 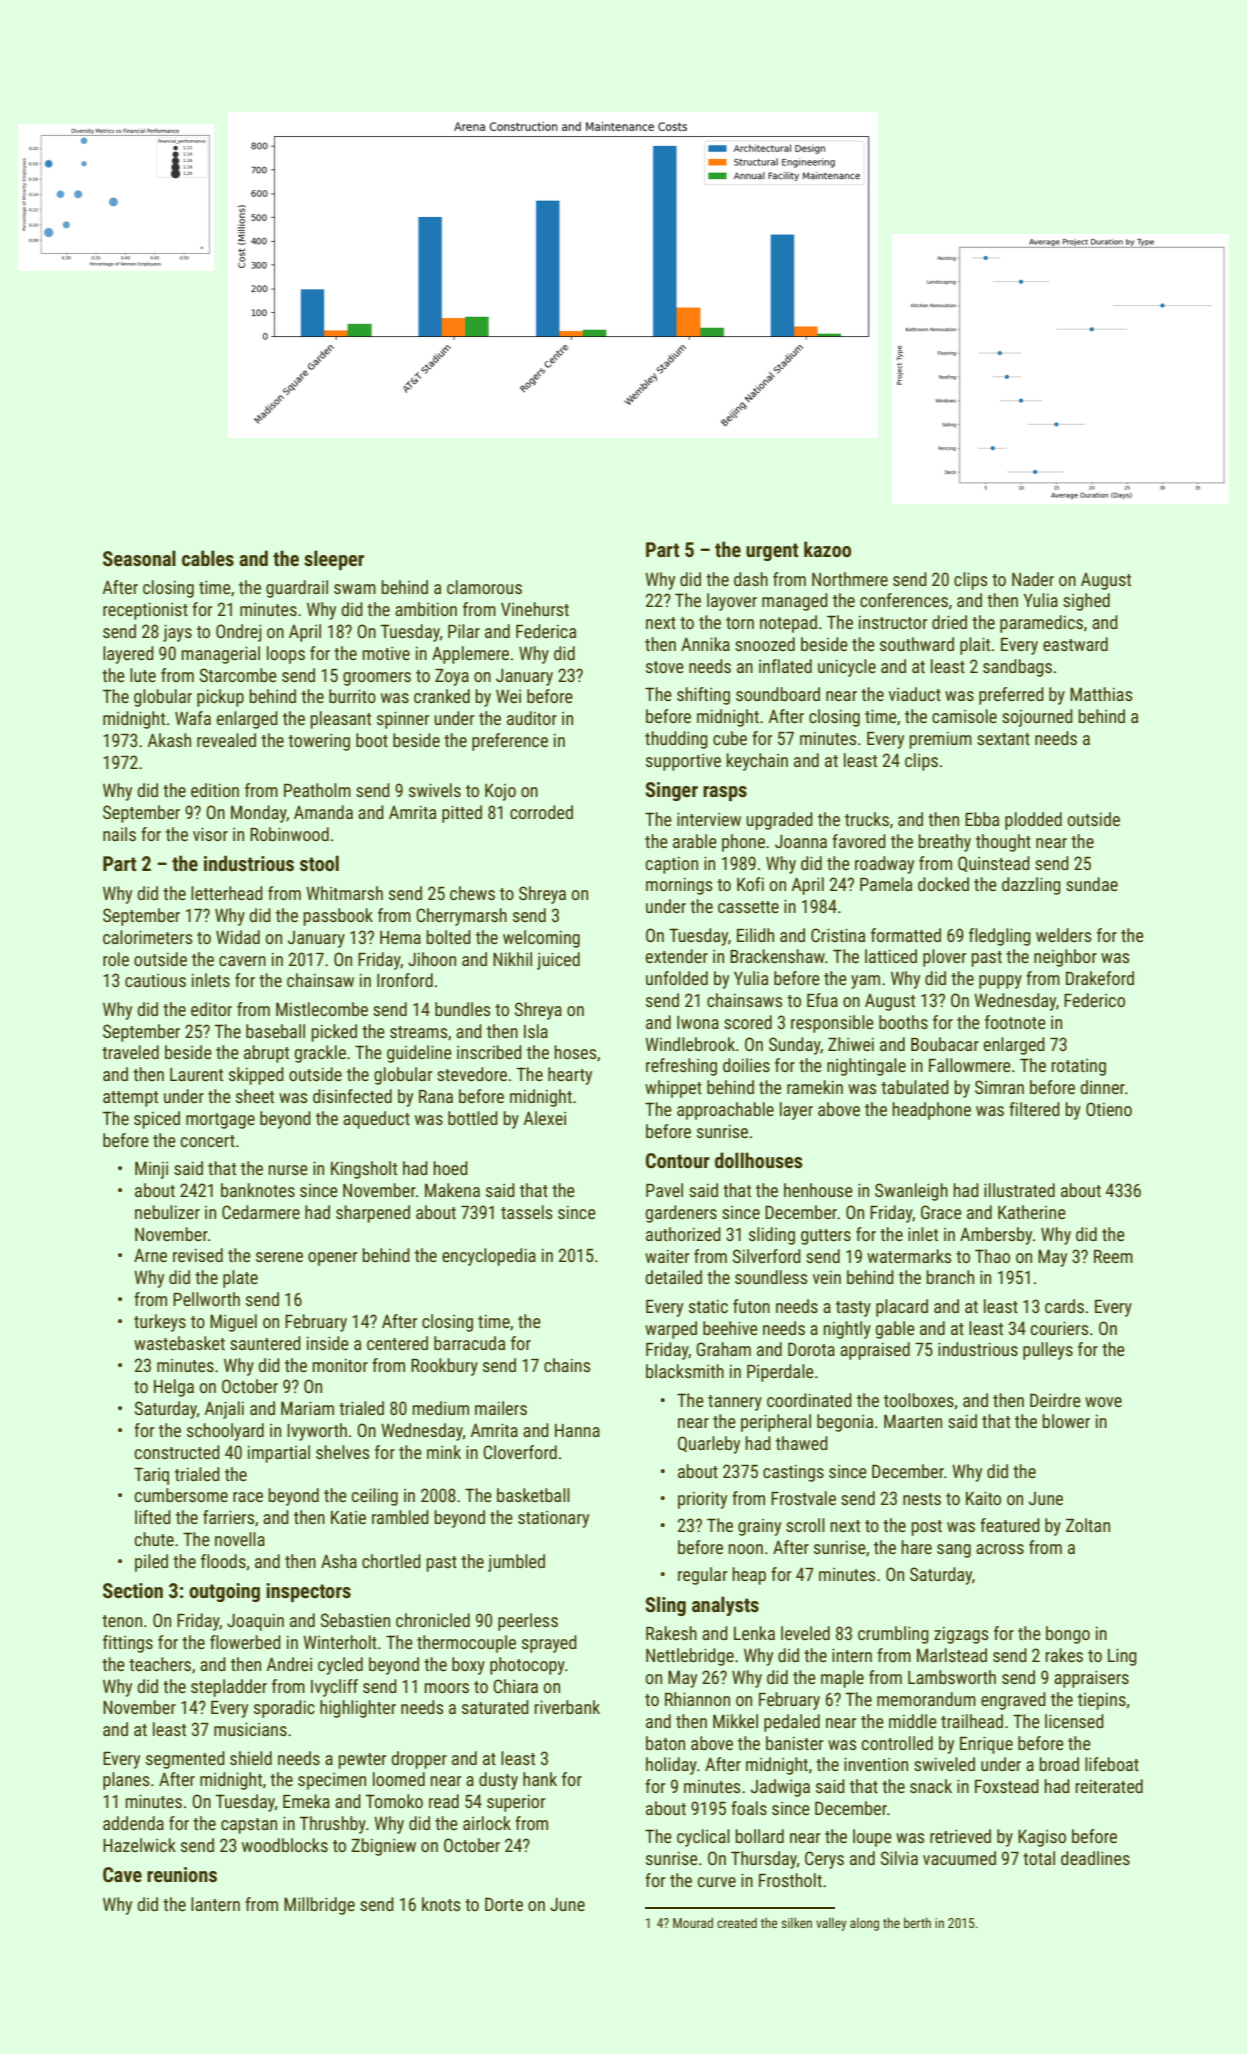 I want to click on encyclopedia, so click(x=489, y=1257).
